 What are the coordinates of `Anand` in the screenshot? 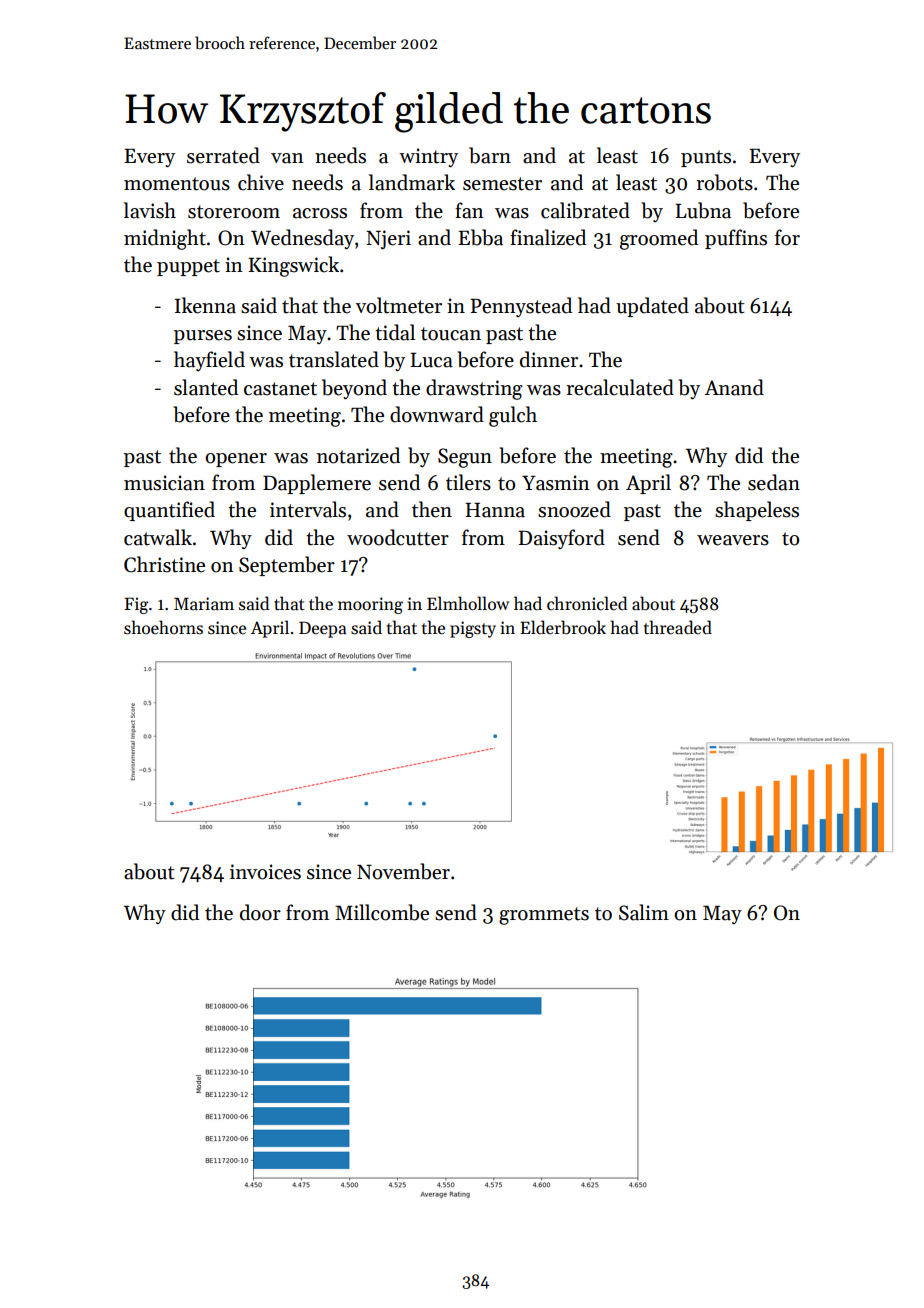 It's located at (734, 387).
